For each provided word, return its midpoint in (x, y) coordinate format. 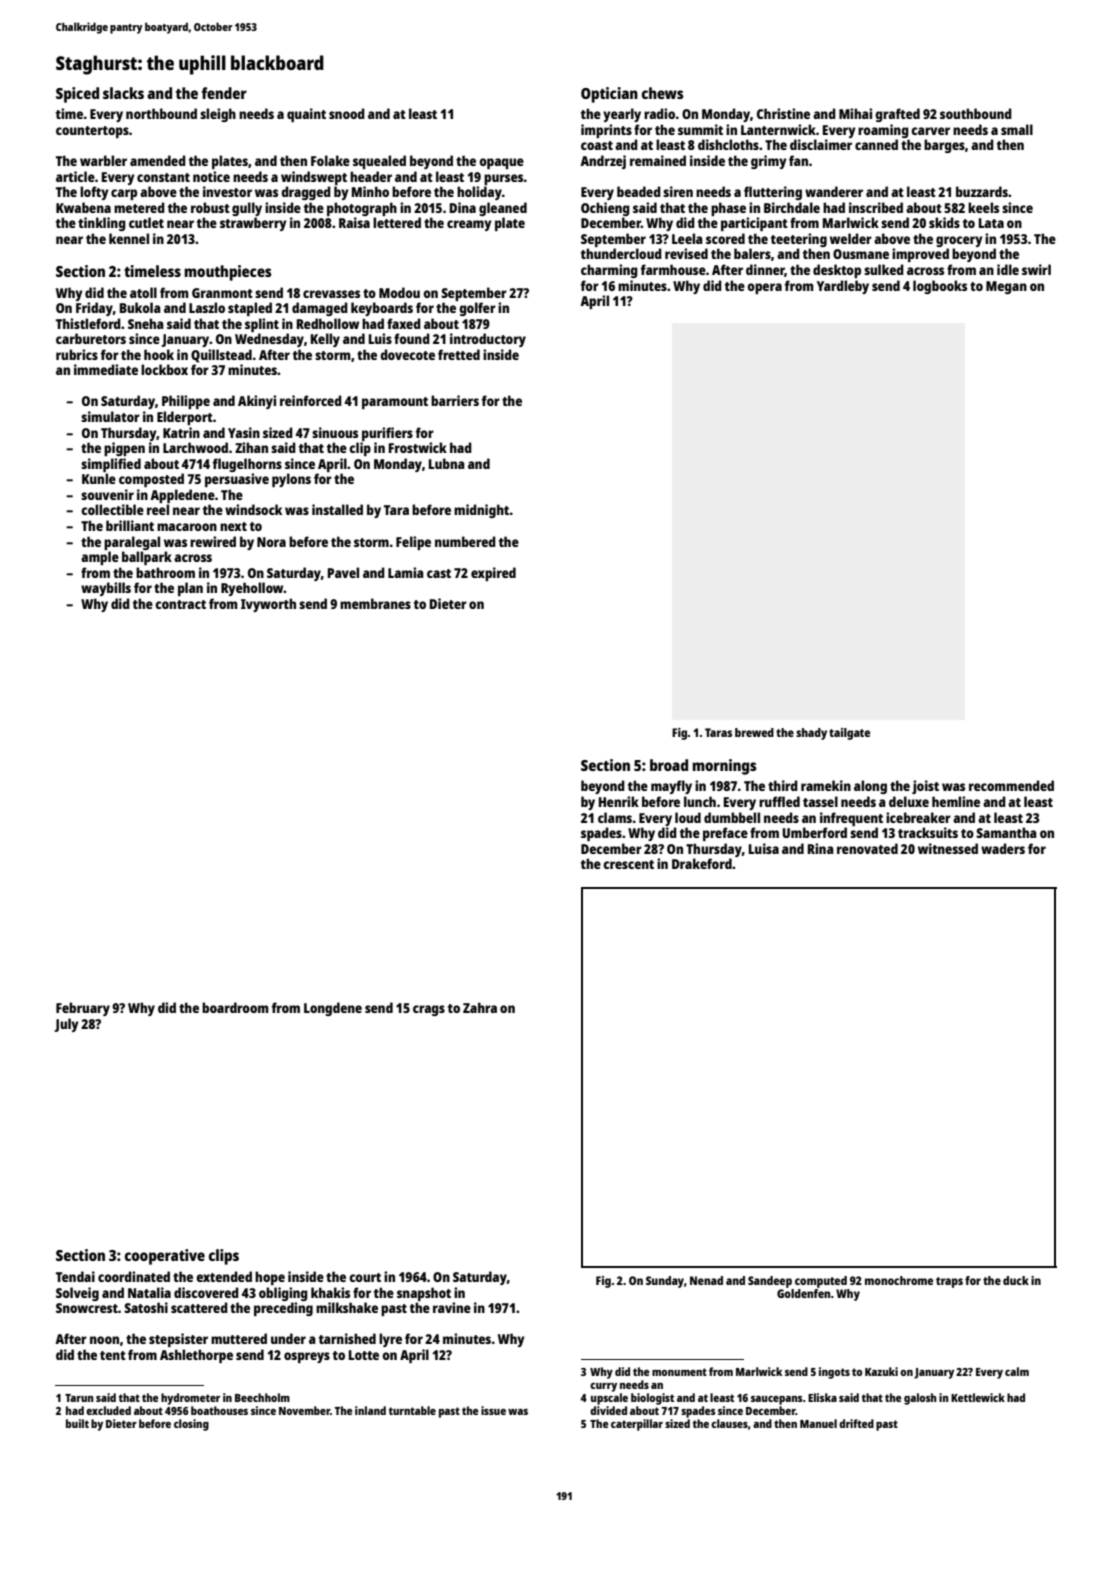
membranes (375, 603)
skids (944, 222)
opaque (501, 163)
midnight (481, 511)
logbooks (940, 287)
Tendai (75, 1276)
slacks (123, 93)
